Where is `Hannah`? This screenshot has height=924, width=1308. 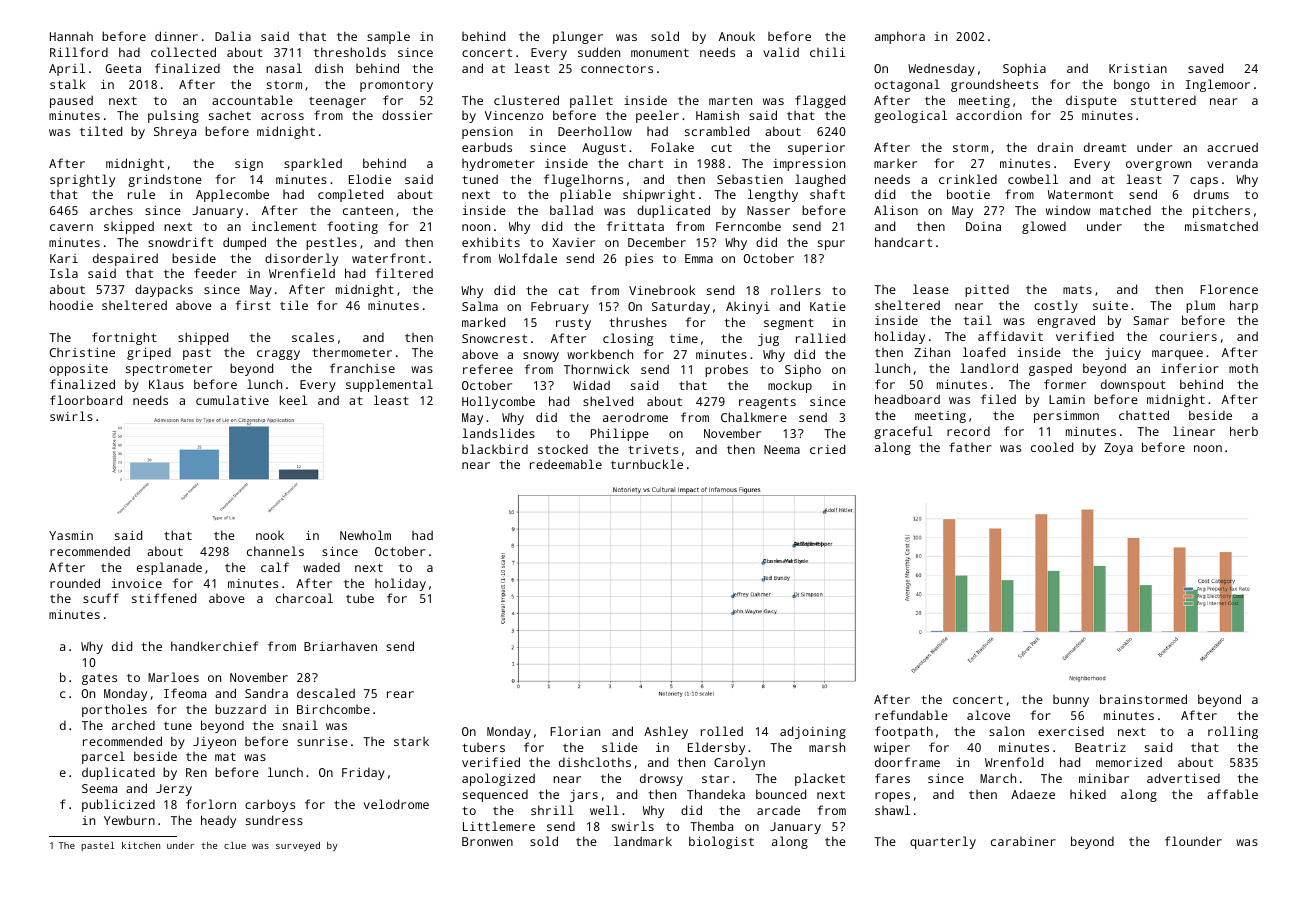
Hannah is located at coordinates (71, 36).
